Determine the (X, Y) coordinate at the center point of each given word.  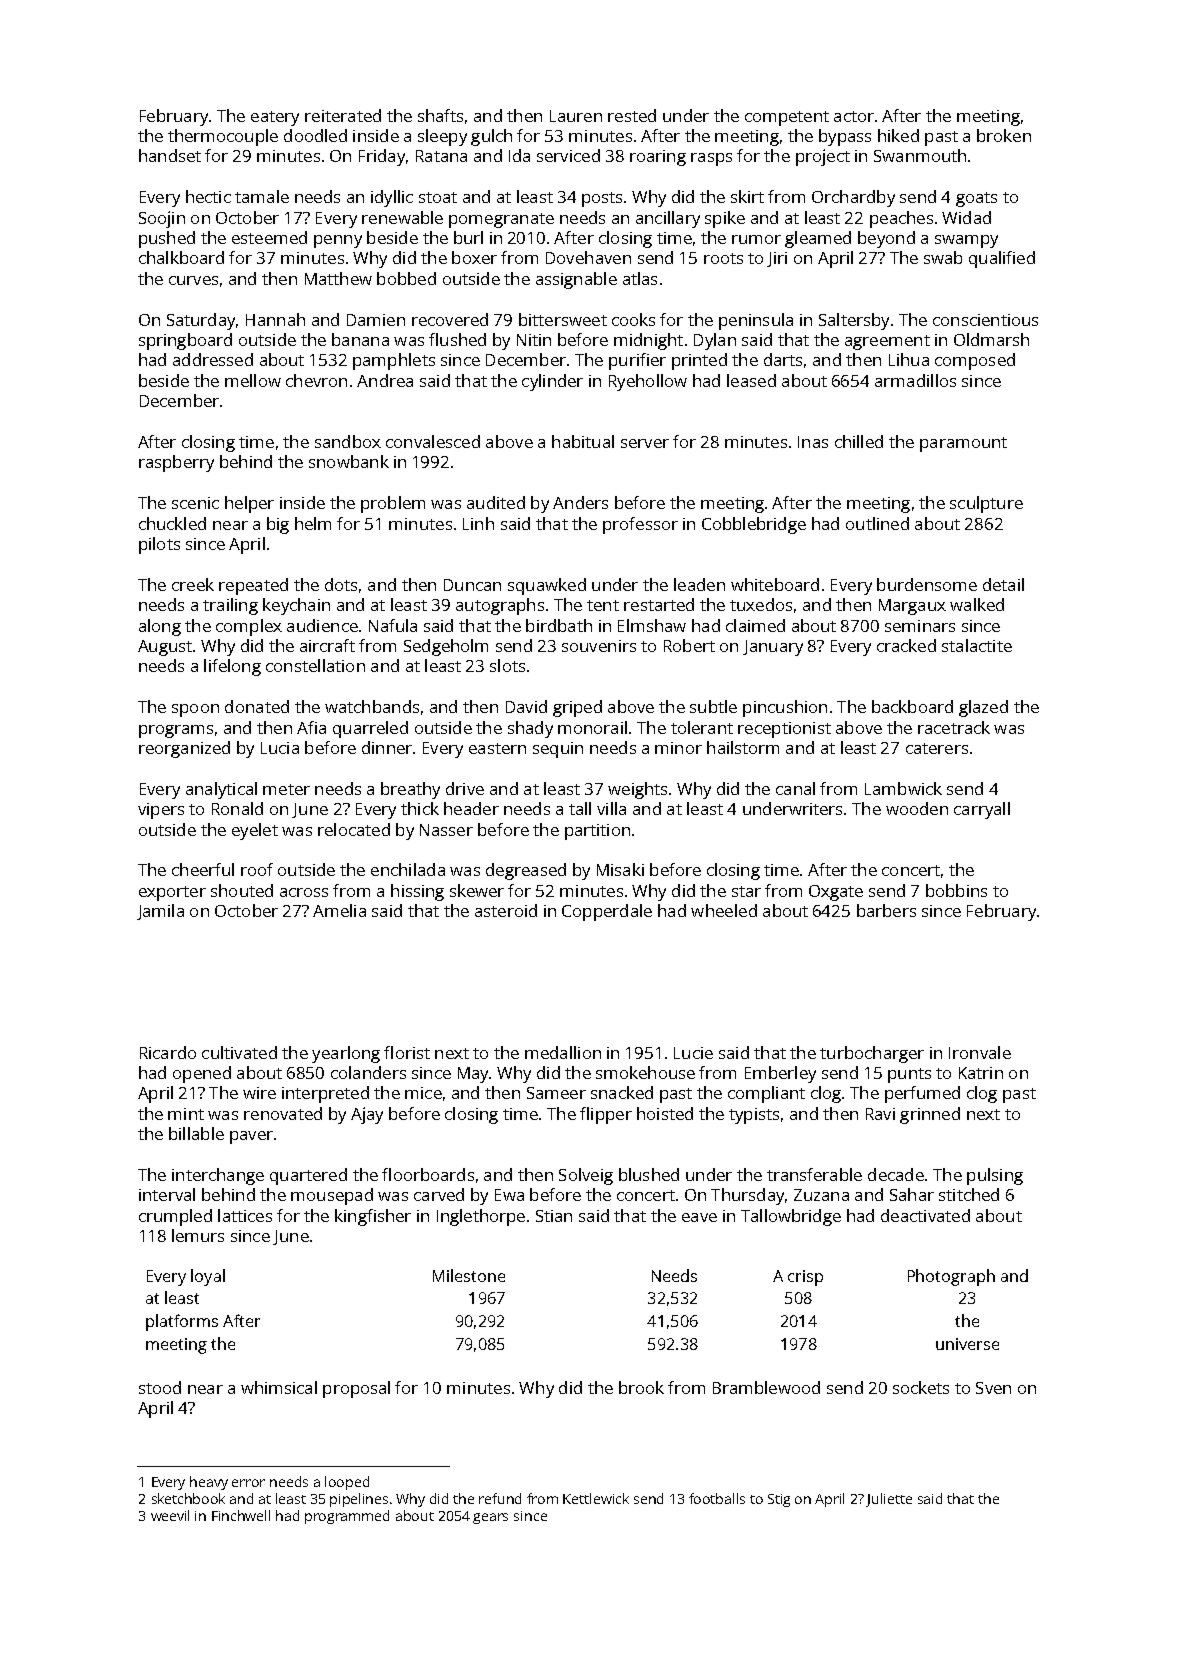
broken (1004, 135)
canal (795, 788)
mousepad (332, 1196)
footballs (717, 1498)
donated (257, 706)
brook (641, 1387)
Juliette (889, 1500)
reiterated (343, 115)
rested (632, 115)
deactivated (925, 1215)
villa (611, 808)
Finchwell (241, 1515)
